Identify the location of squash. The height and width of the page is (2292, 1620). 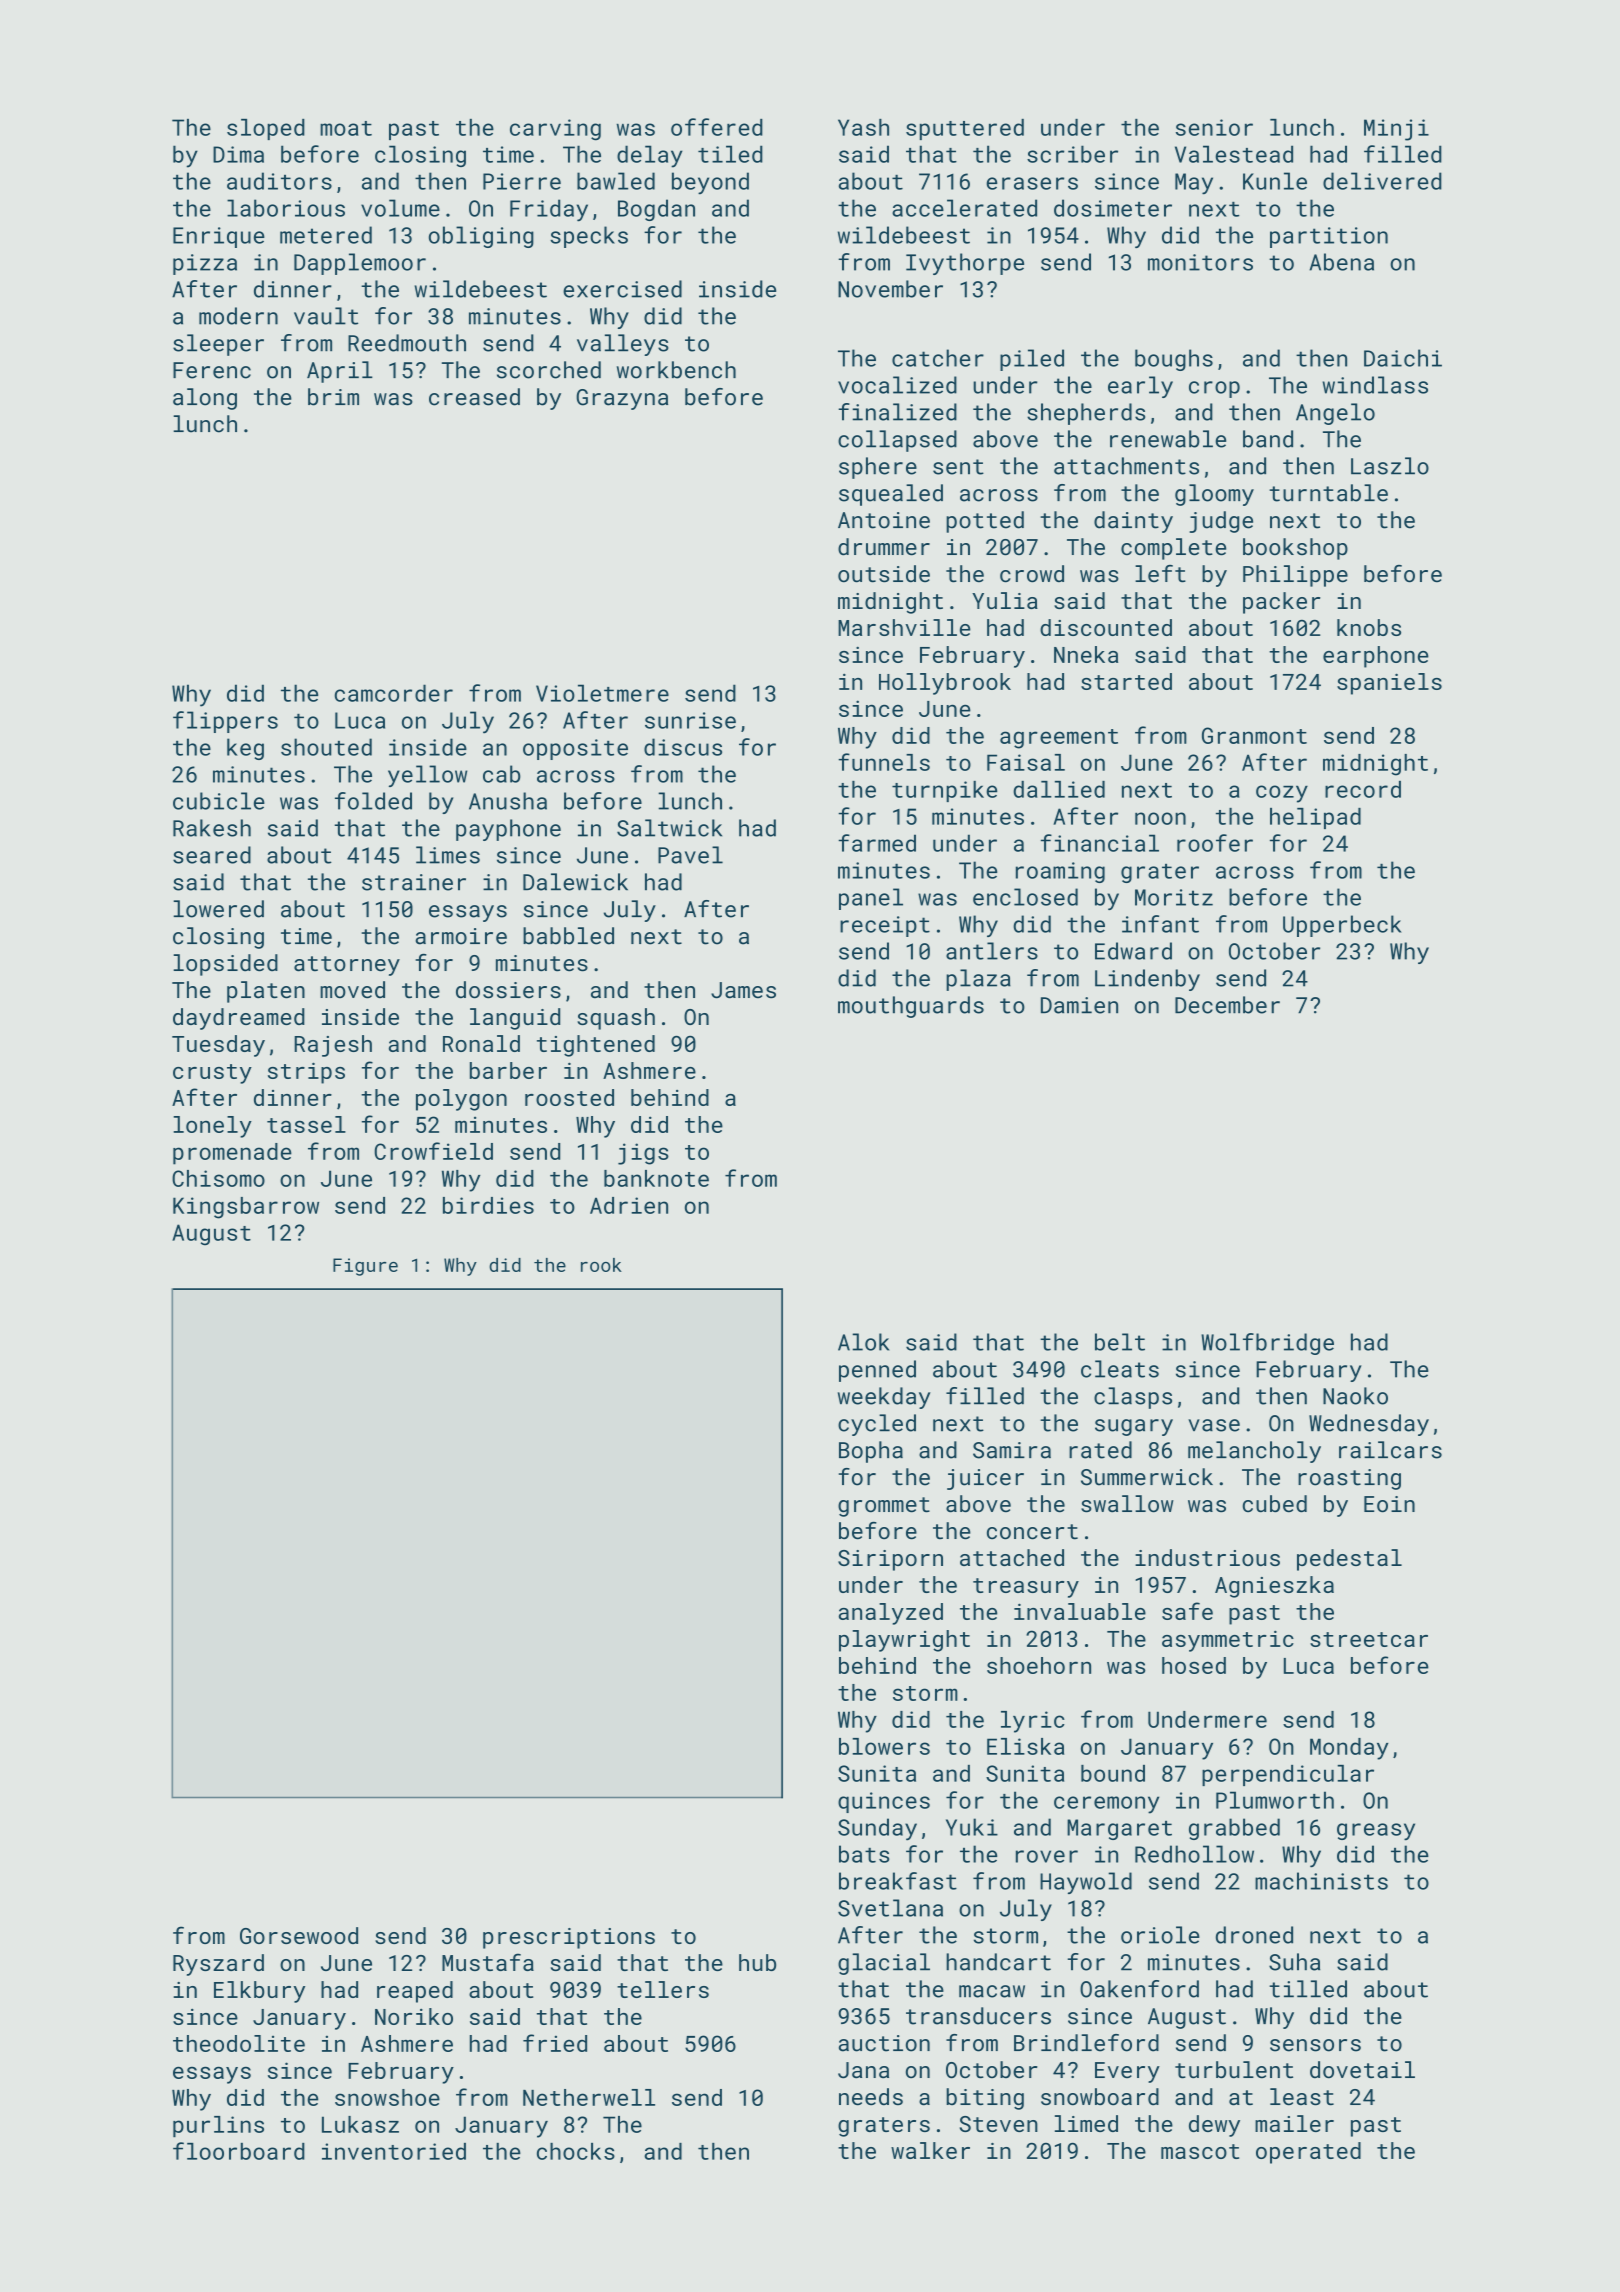
(616, 1019).
